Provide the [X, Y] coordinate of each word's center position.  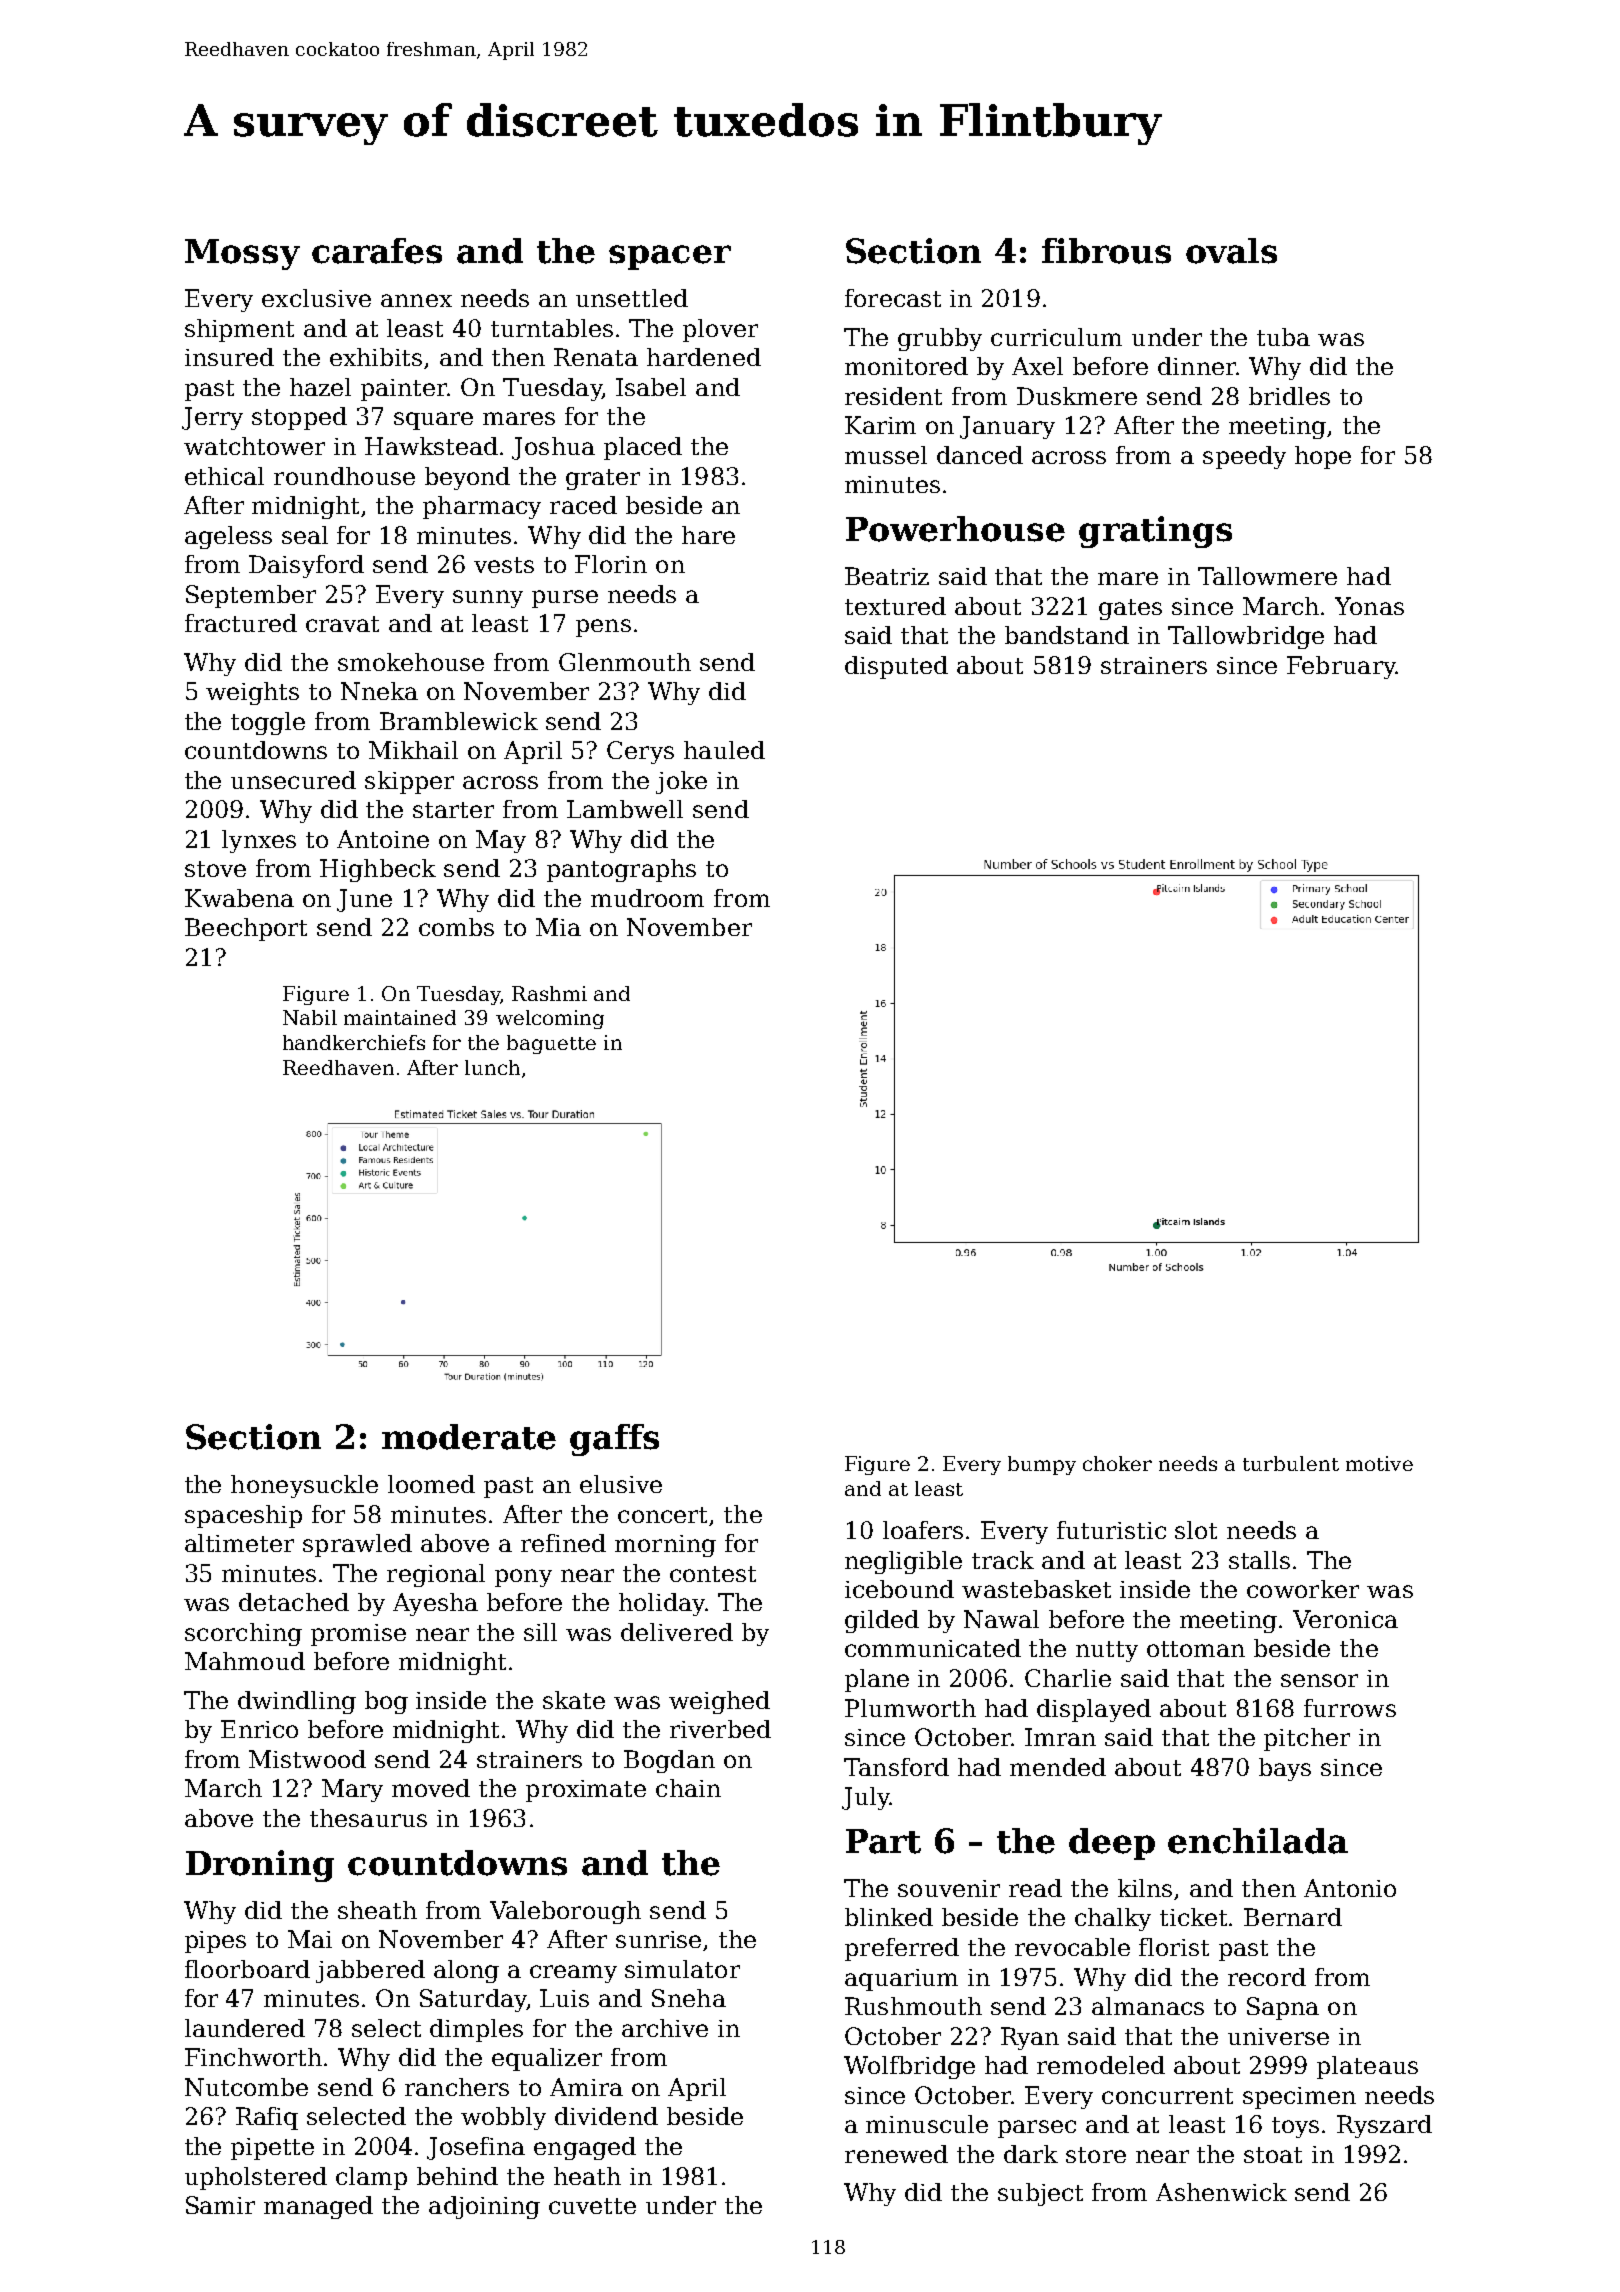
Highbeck [378, 870]
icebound [899, 1589]
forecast [893, 298]
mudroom [647, 898]
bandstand [1067, 635]
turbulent [1291, 1463]
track [1003, 1560]
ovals [1231, 251]
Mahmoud [245, 1661]
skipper [409, 782]
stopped [299, 418]
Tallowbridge [1246, 637]
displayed [1094, 1710]
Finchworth [253, 2057]
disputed [896, 667]
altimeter [239, 1543]
